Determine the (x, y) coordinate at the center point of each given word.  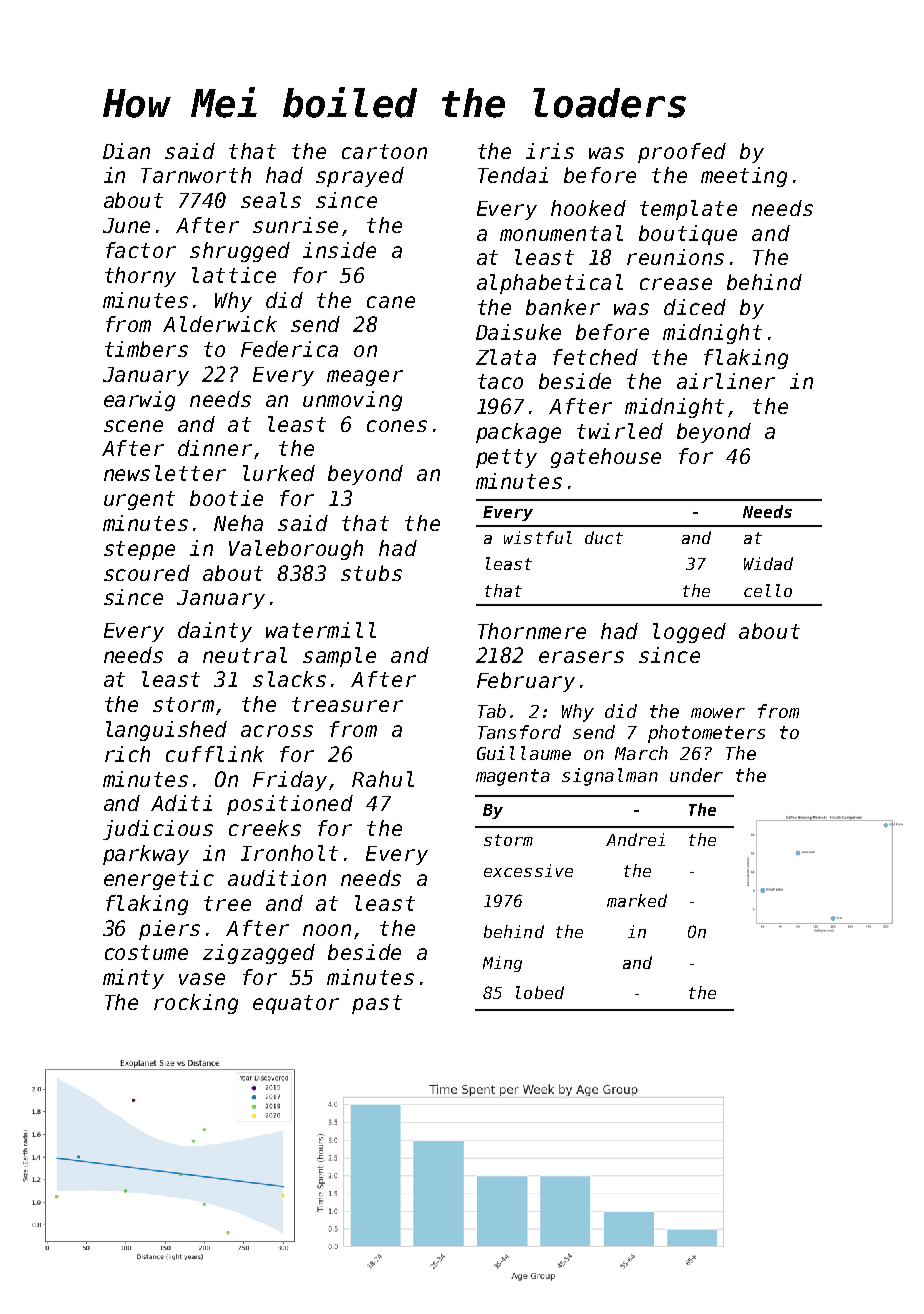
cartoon (384, 151)
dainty (215, 632)
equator (296, 1004)
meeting (744, 177)
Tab (492, 711)
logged (689, 633)
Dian (126, 151)
